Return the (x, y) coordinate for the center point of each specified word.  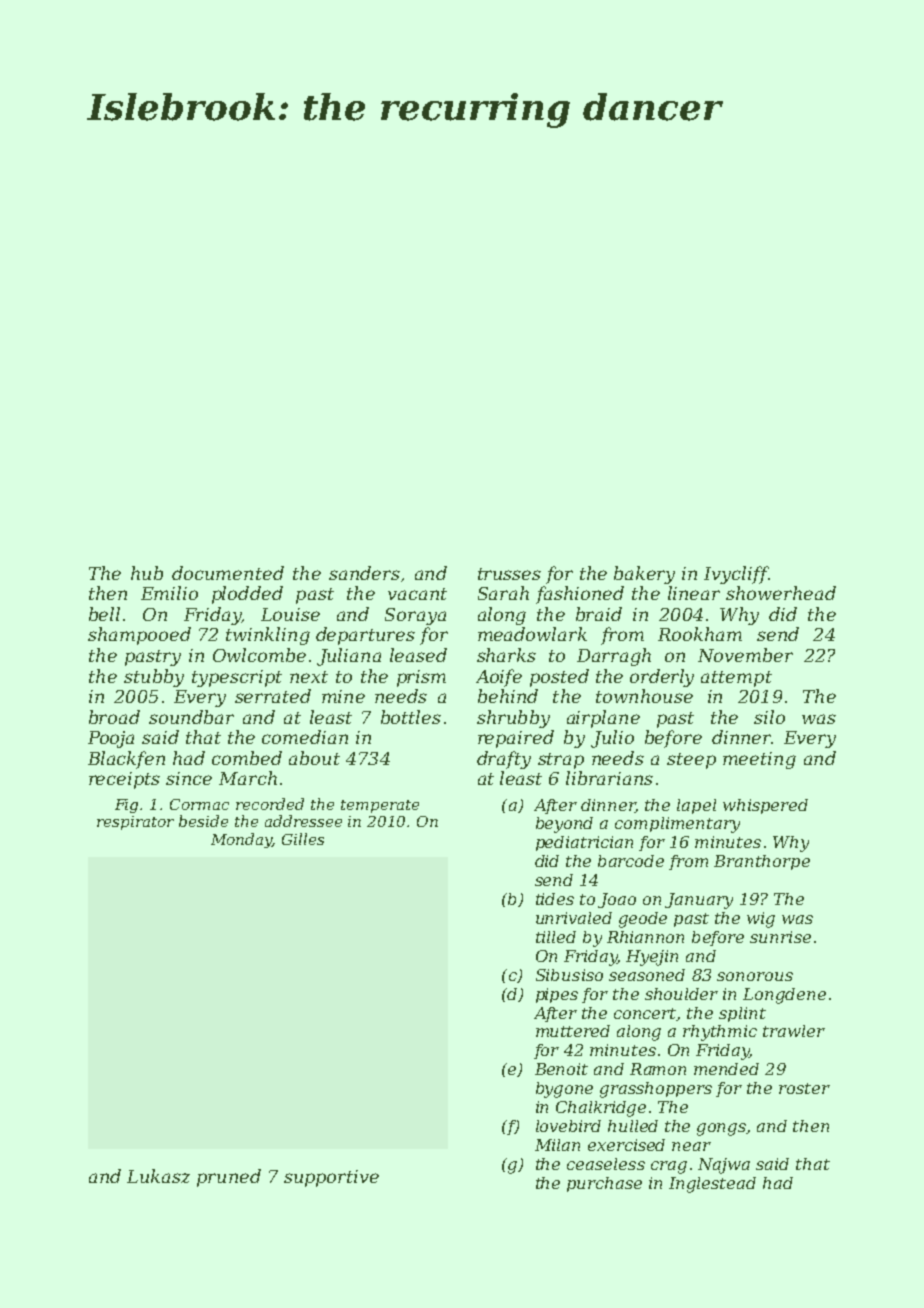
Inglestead (712, 1185)
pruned (229, 1178)
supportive (331, 1178)
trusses (509, 574)
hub (147, 573)
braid (599, 614)
